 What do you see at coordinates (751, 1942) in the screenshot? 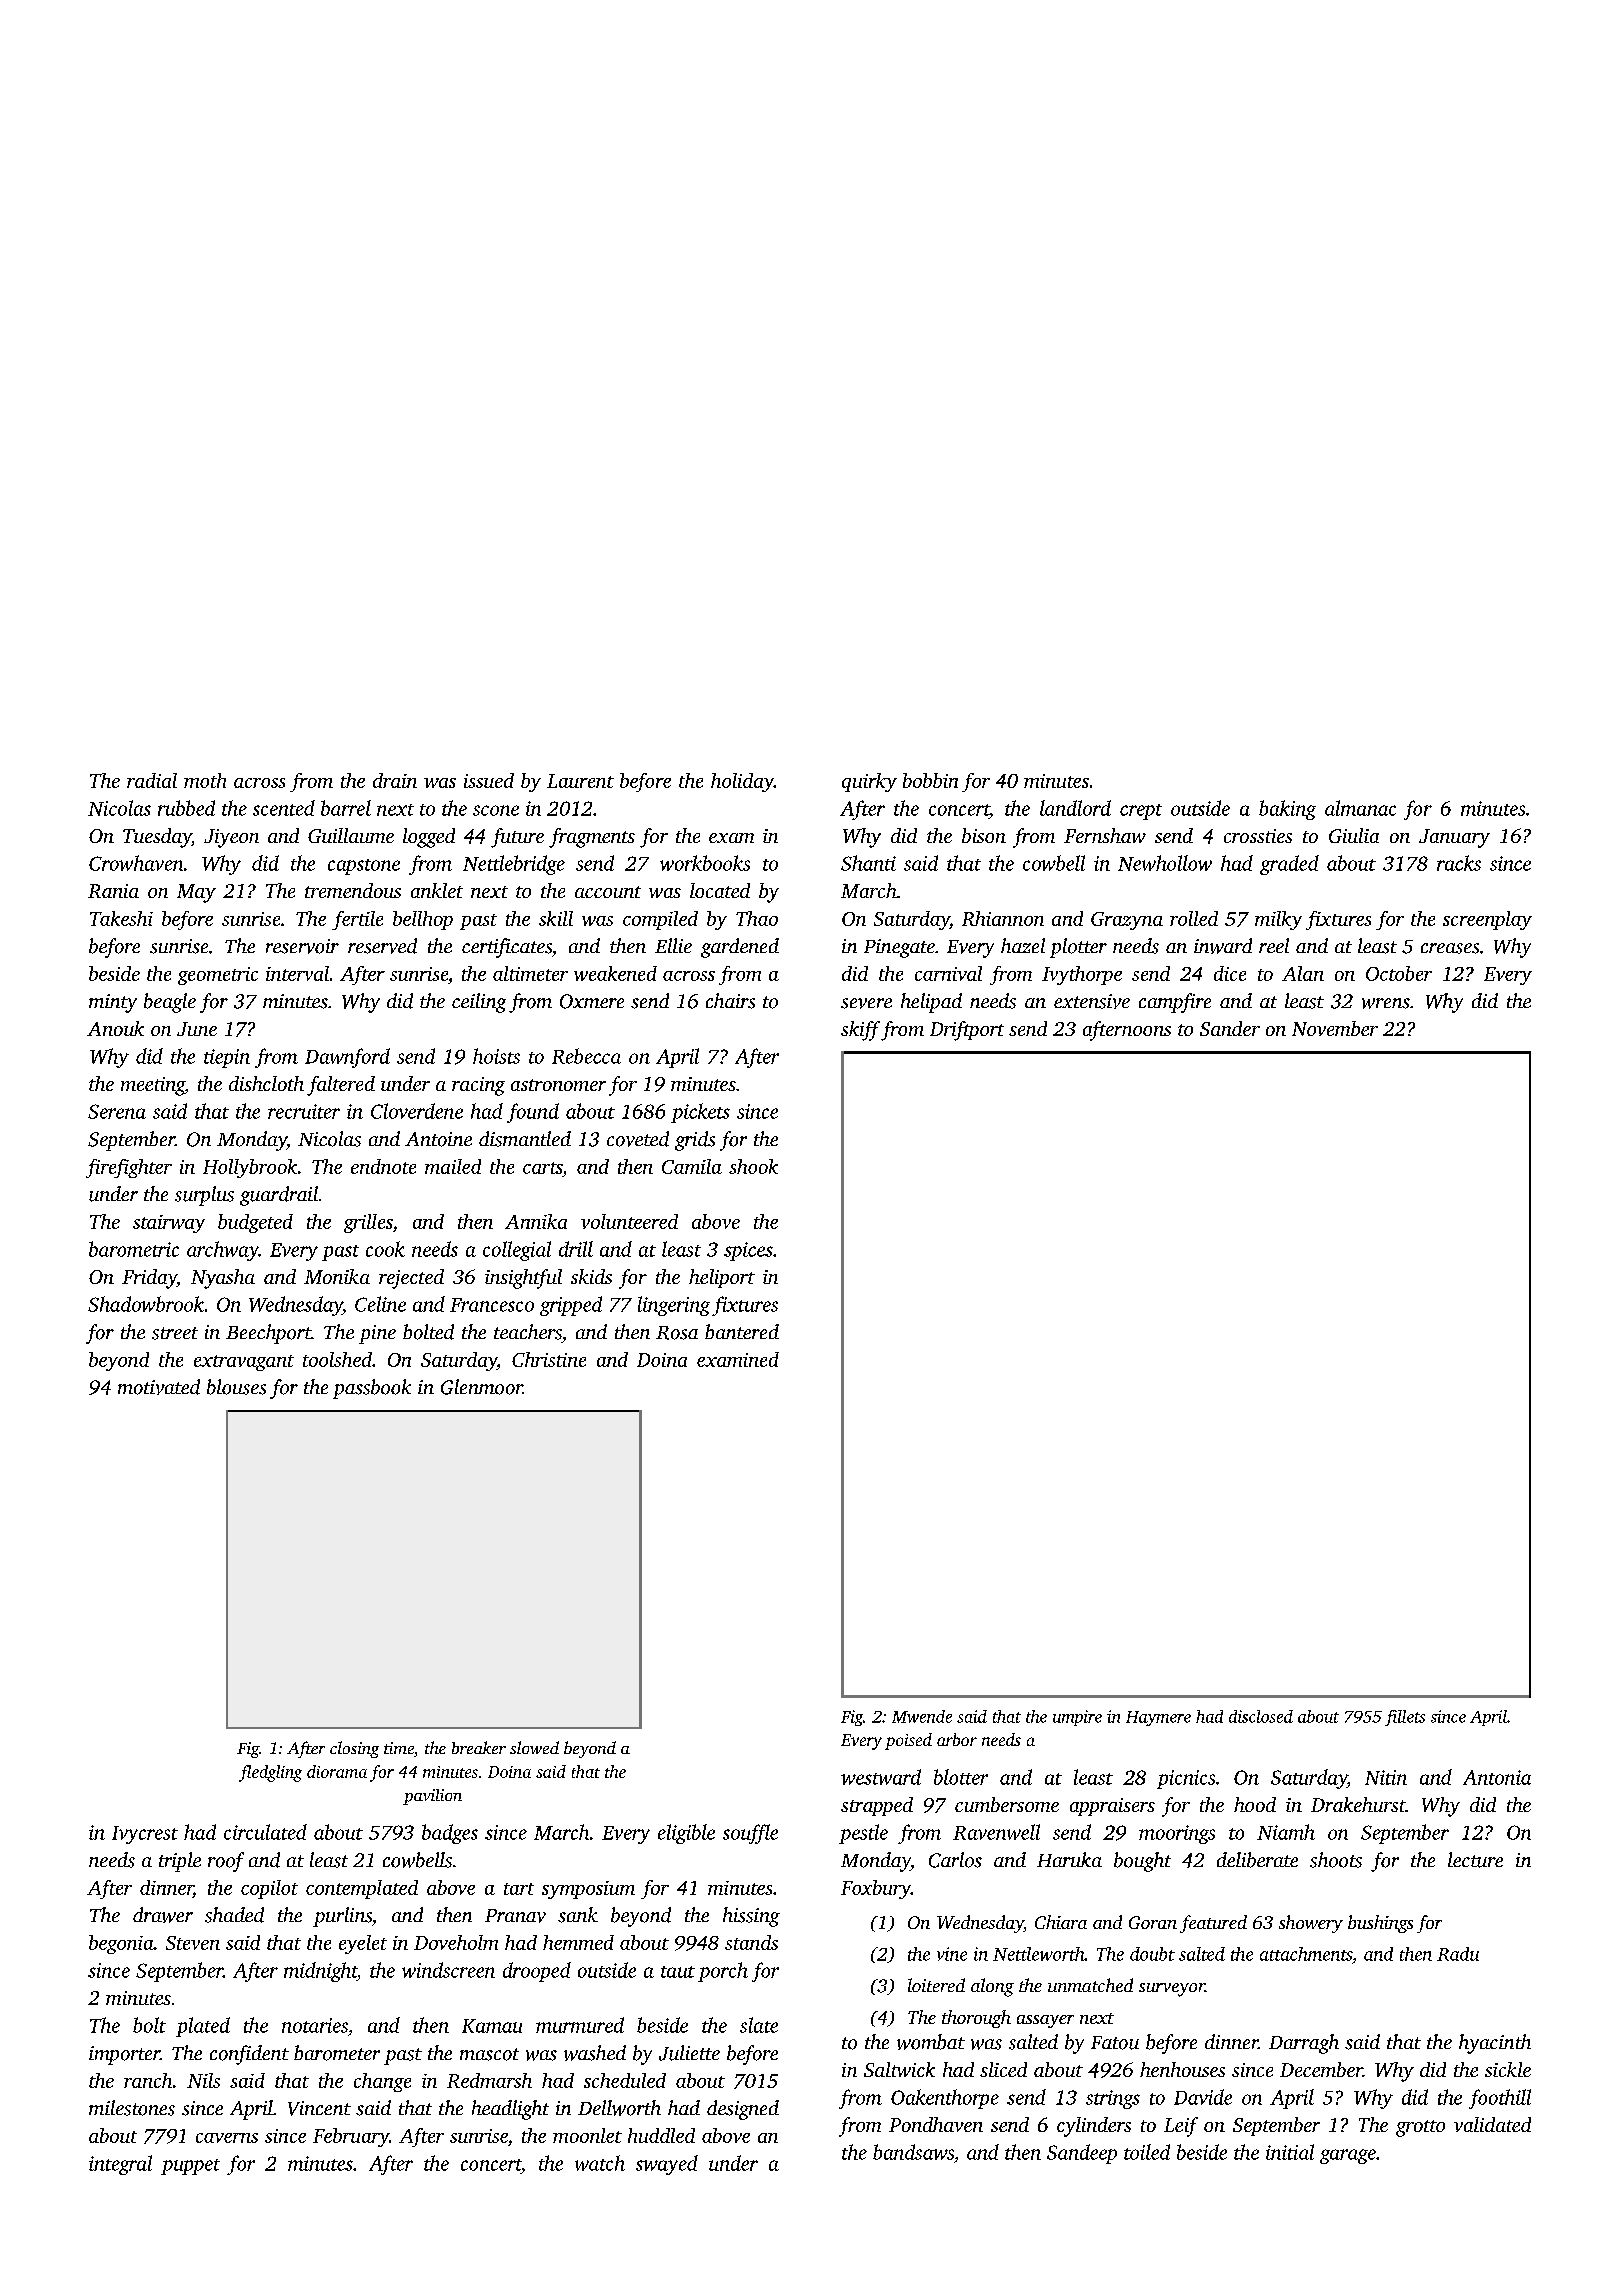
I see `stands` at bounding box center [751, 1942].
